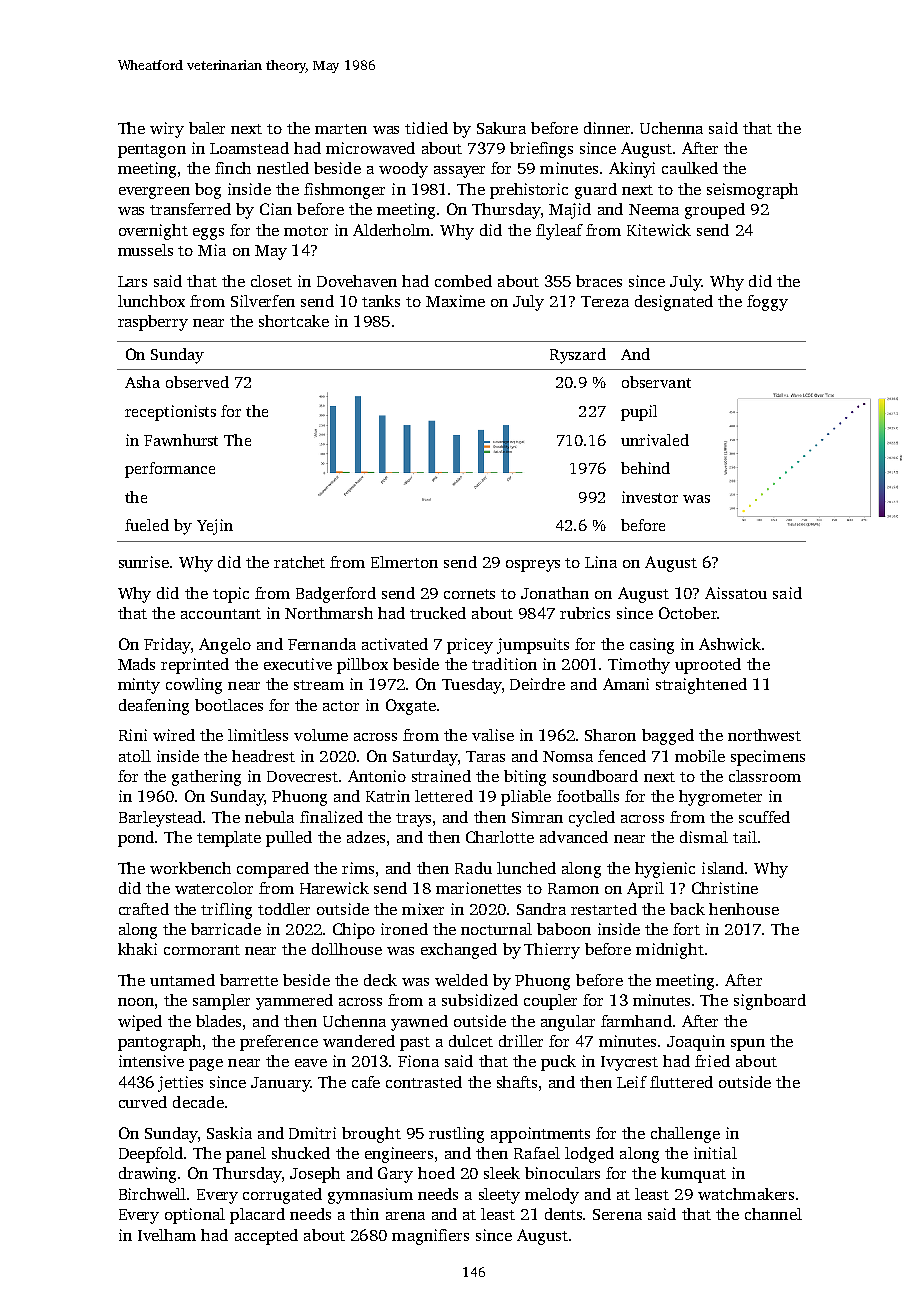 The image size is (924, 1308). Describe the element at coordinates (197, 382) in the screenshot. I see `observed` at that location.
